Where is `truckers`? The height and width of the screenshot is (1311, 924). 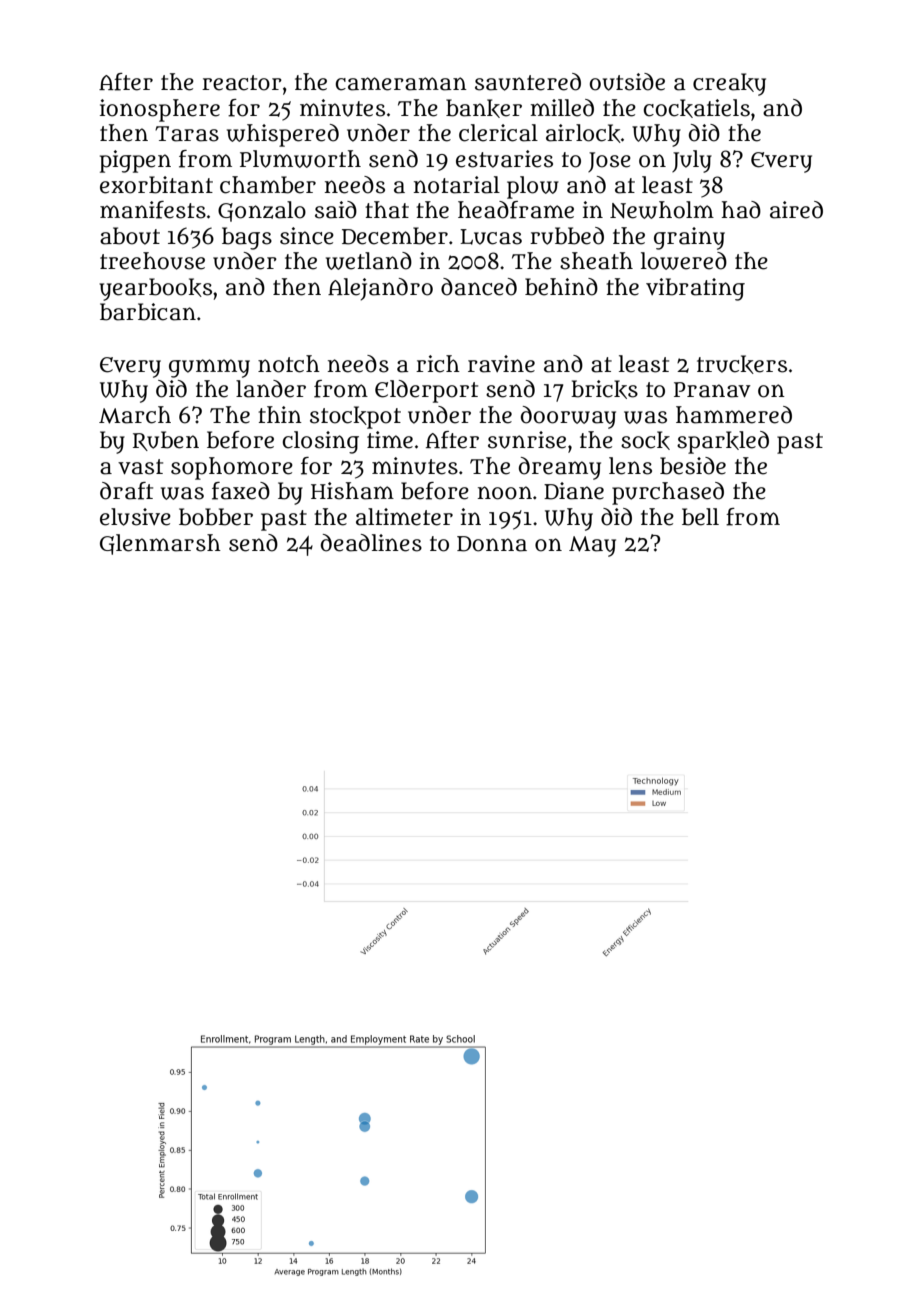 truckers is located at coordinates (742, 364).
